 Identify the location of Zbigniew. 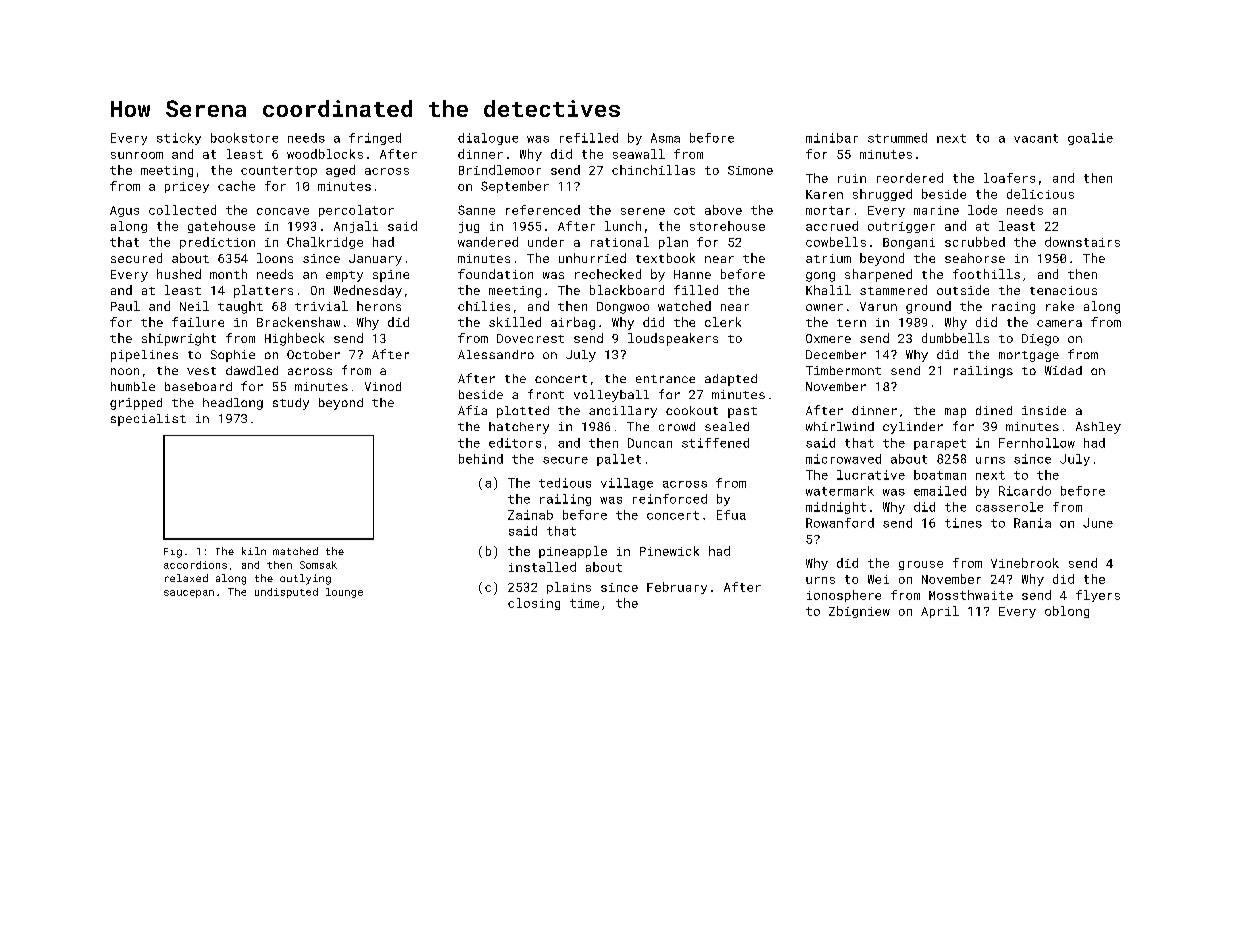
(859, 612).
